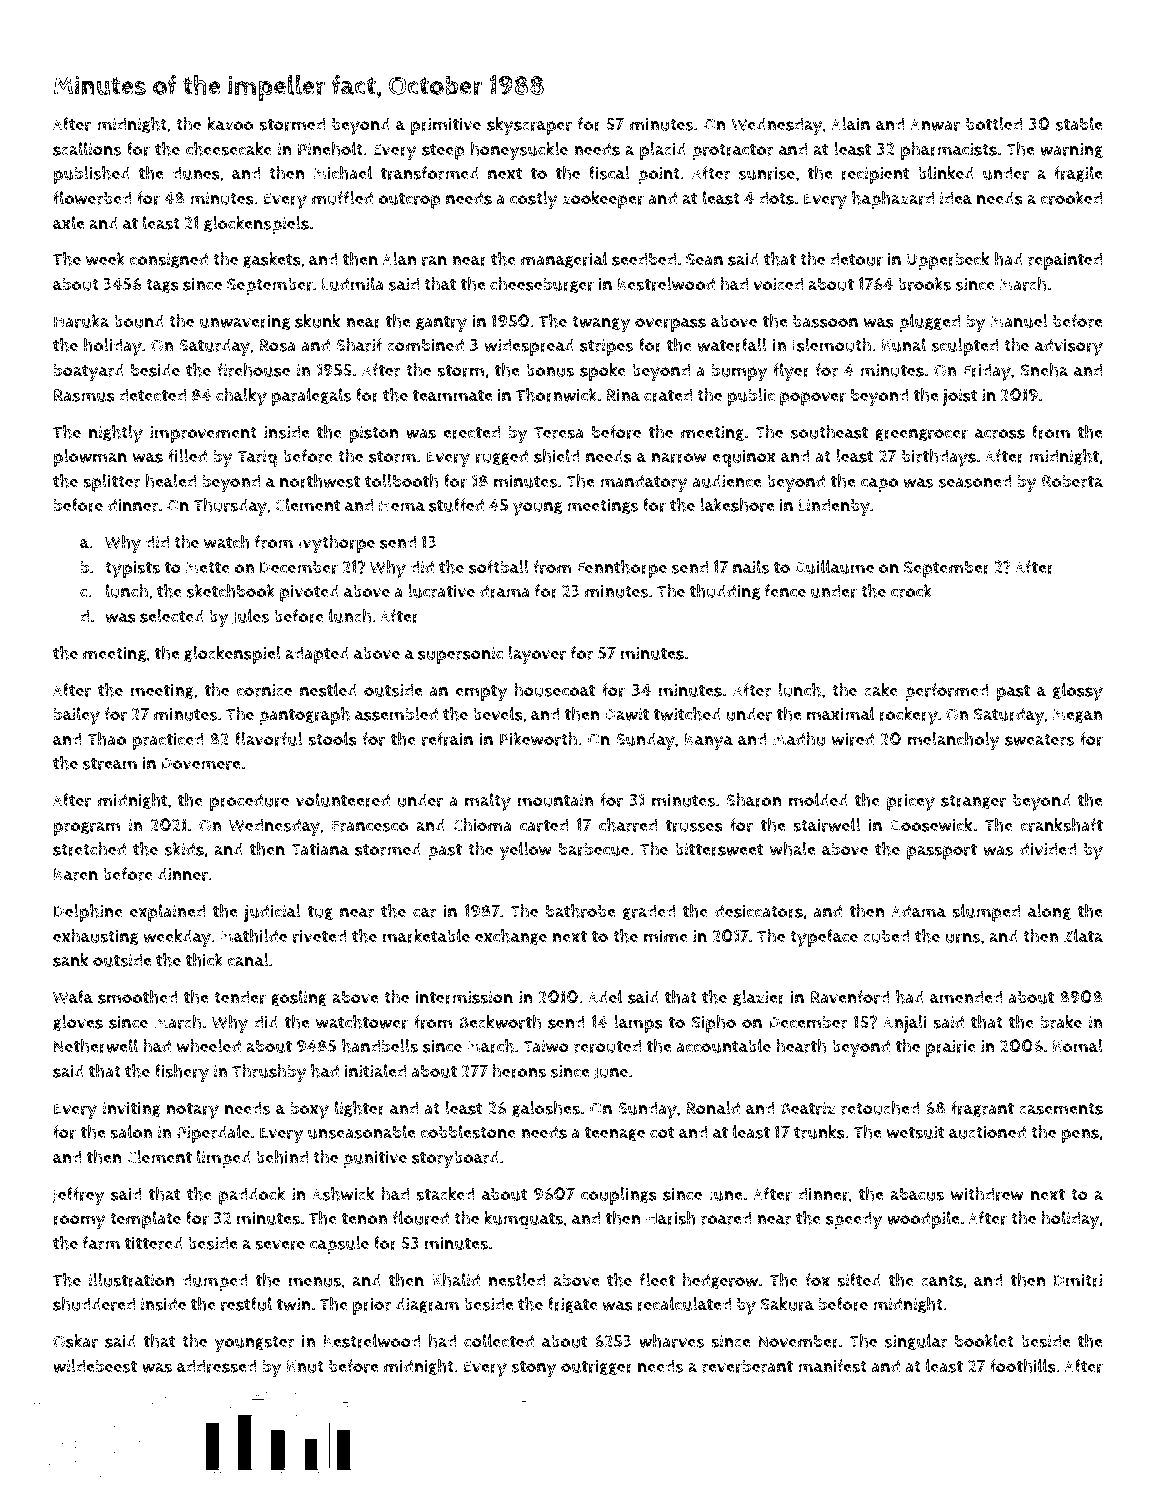 Image resolution: width=1156 pixels, height=1496 pixels. Describe the element at coordinates (519, 1071) in the image. I see `herons` at that location.
